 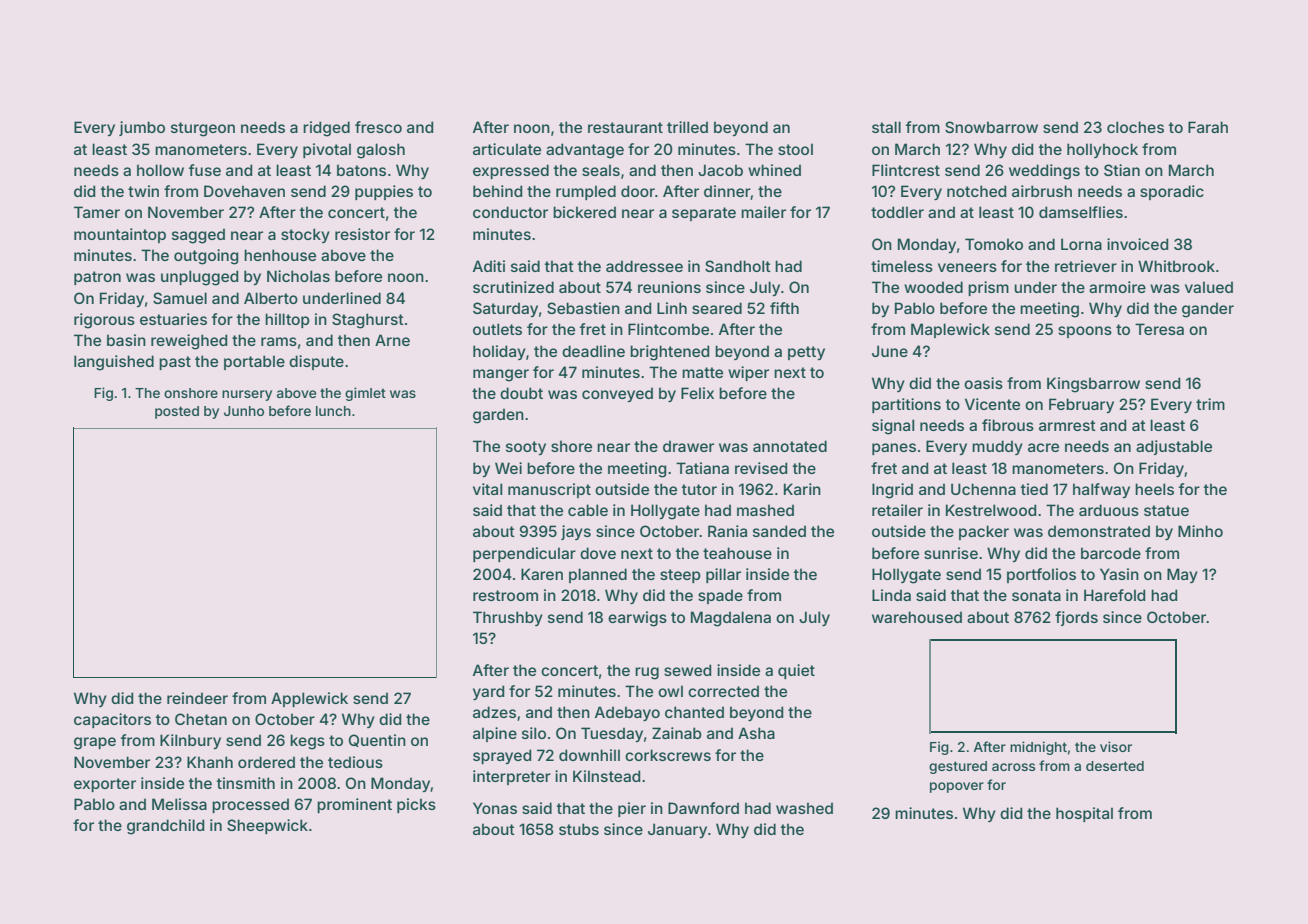 I want to click on January, so click(x=677, y=830).
